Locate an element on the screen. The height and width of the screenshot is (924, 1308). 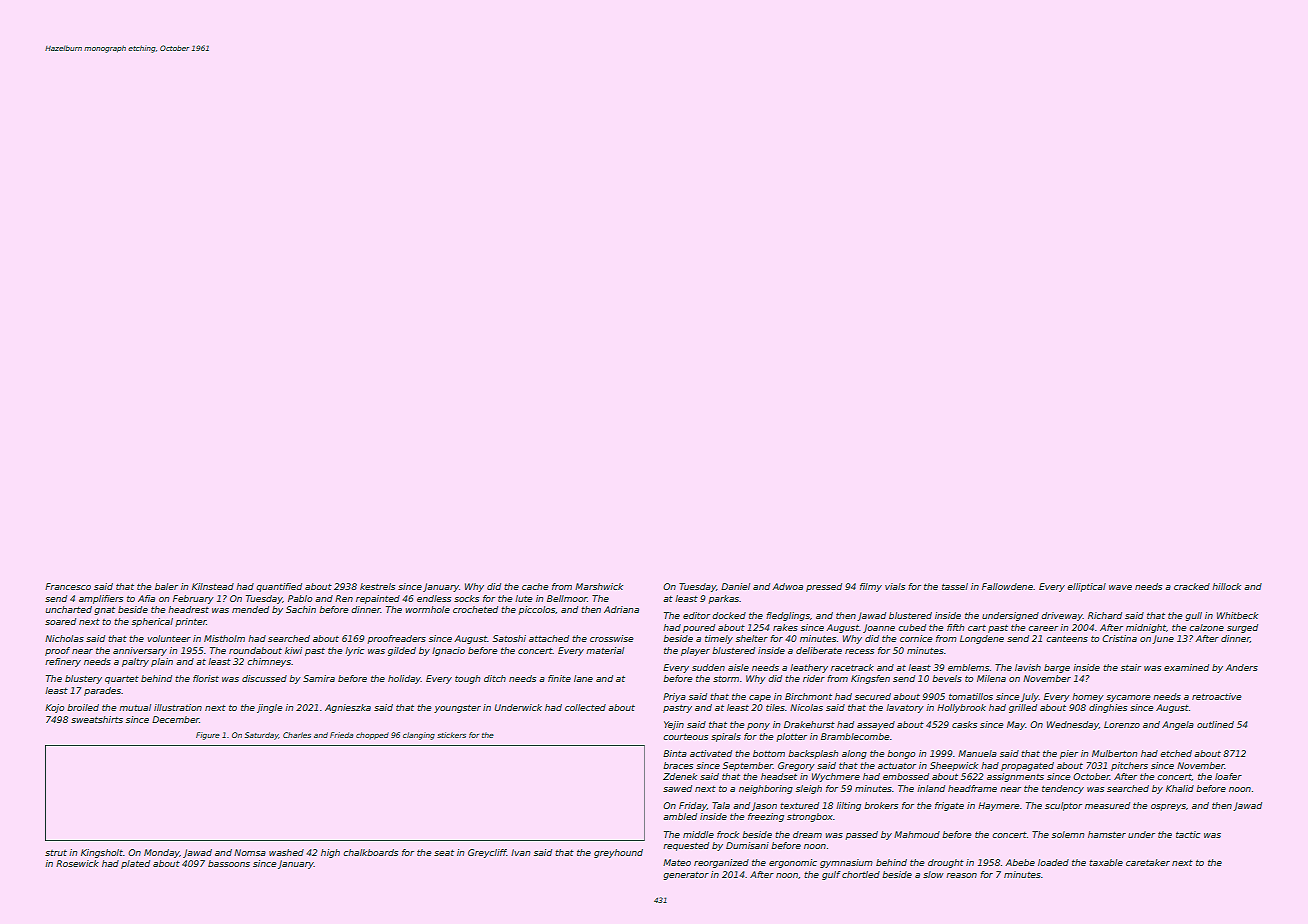
sawed is located at coordinates (677, 788).
